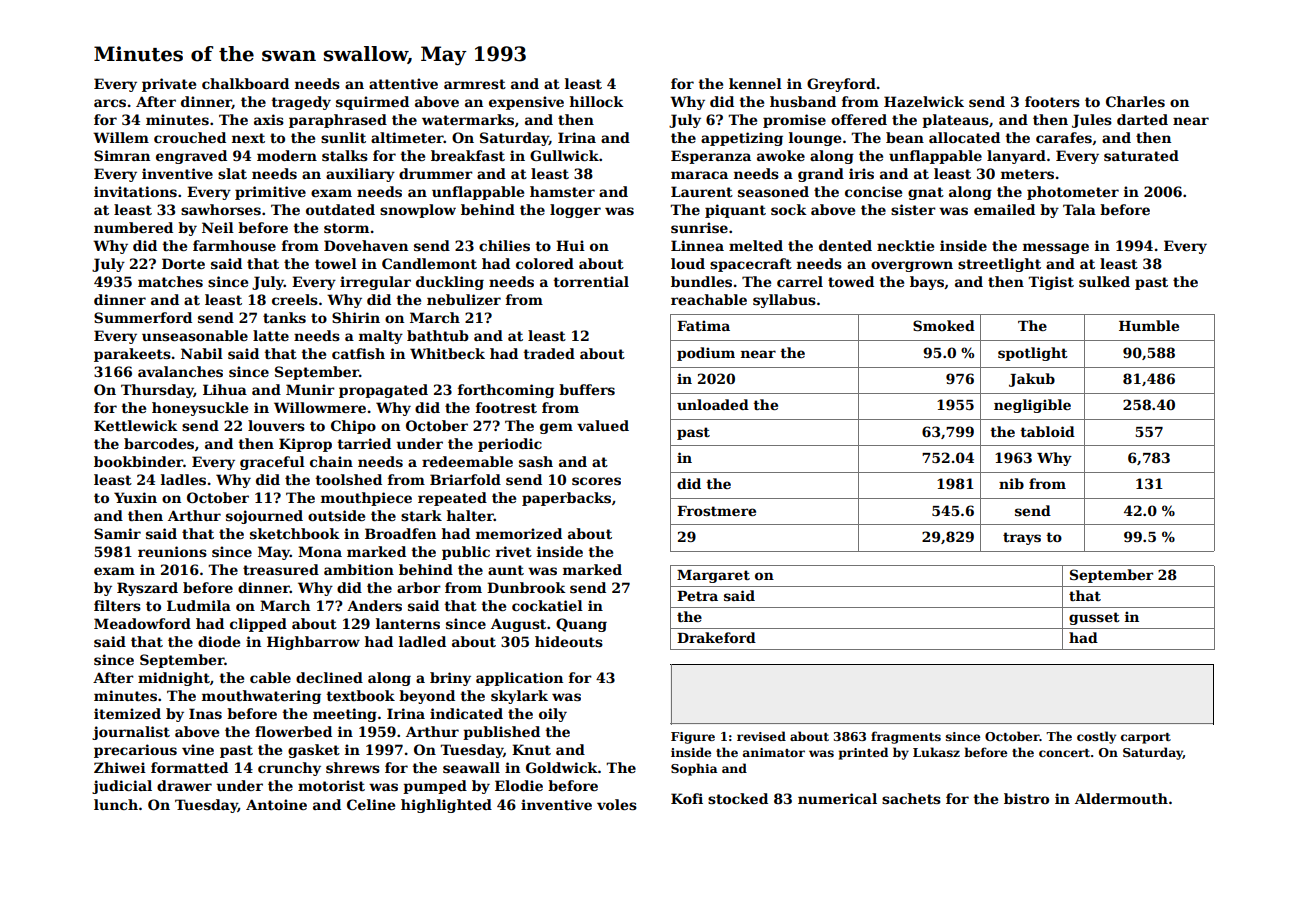  What do you see at coordinates (504, 245) in the page?
I see `chilies` at bounding box center [504, 245].
